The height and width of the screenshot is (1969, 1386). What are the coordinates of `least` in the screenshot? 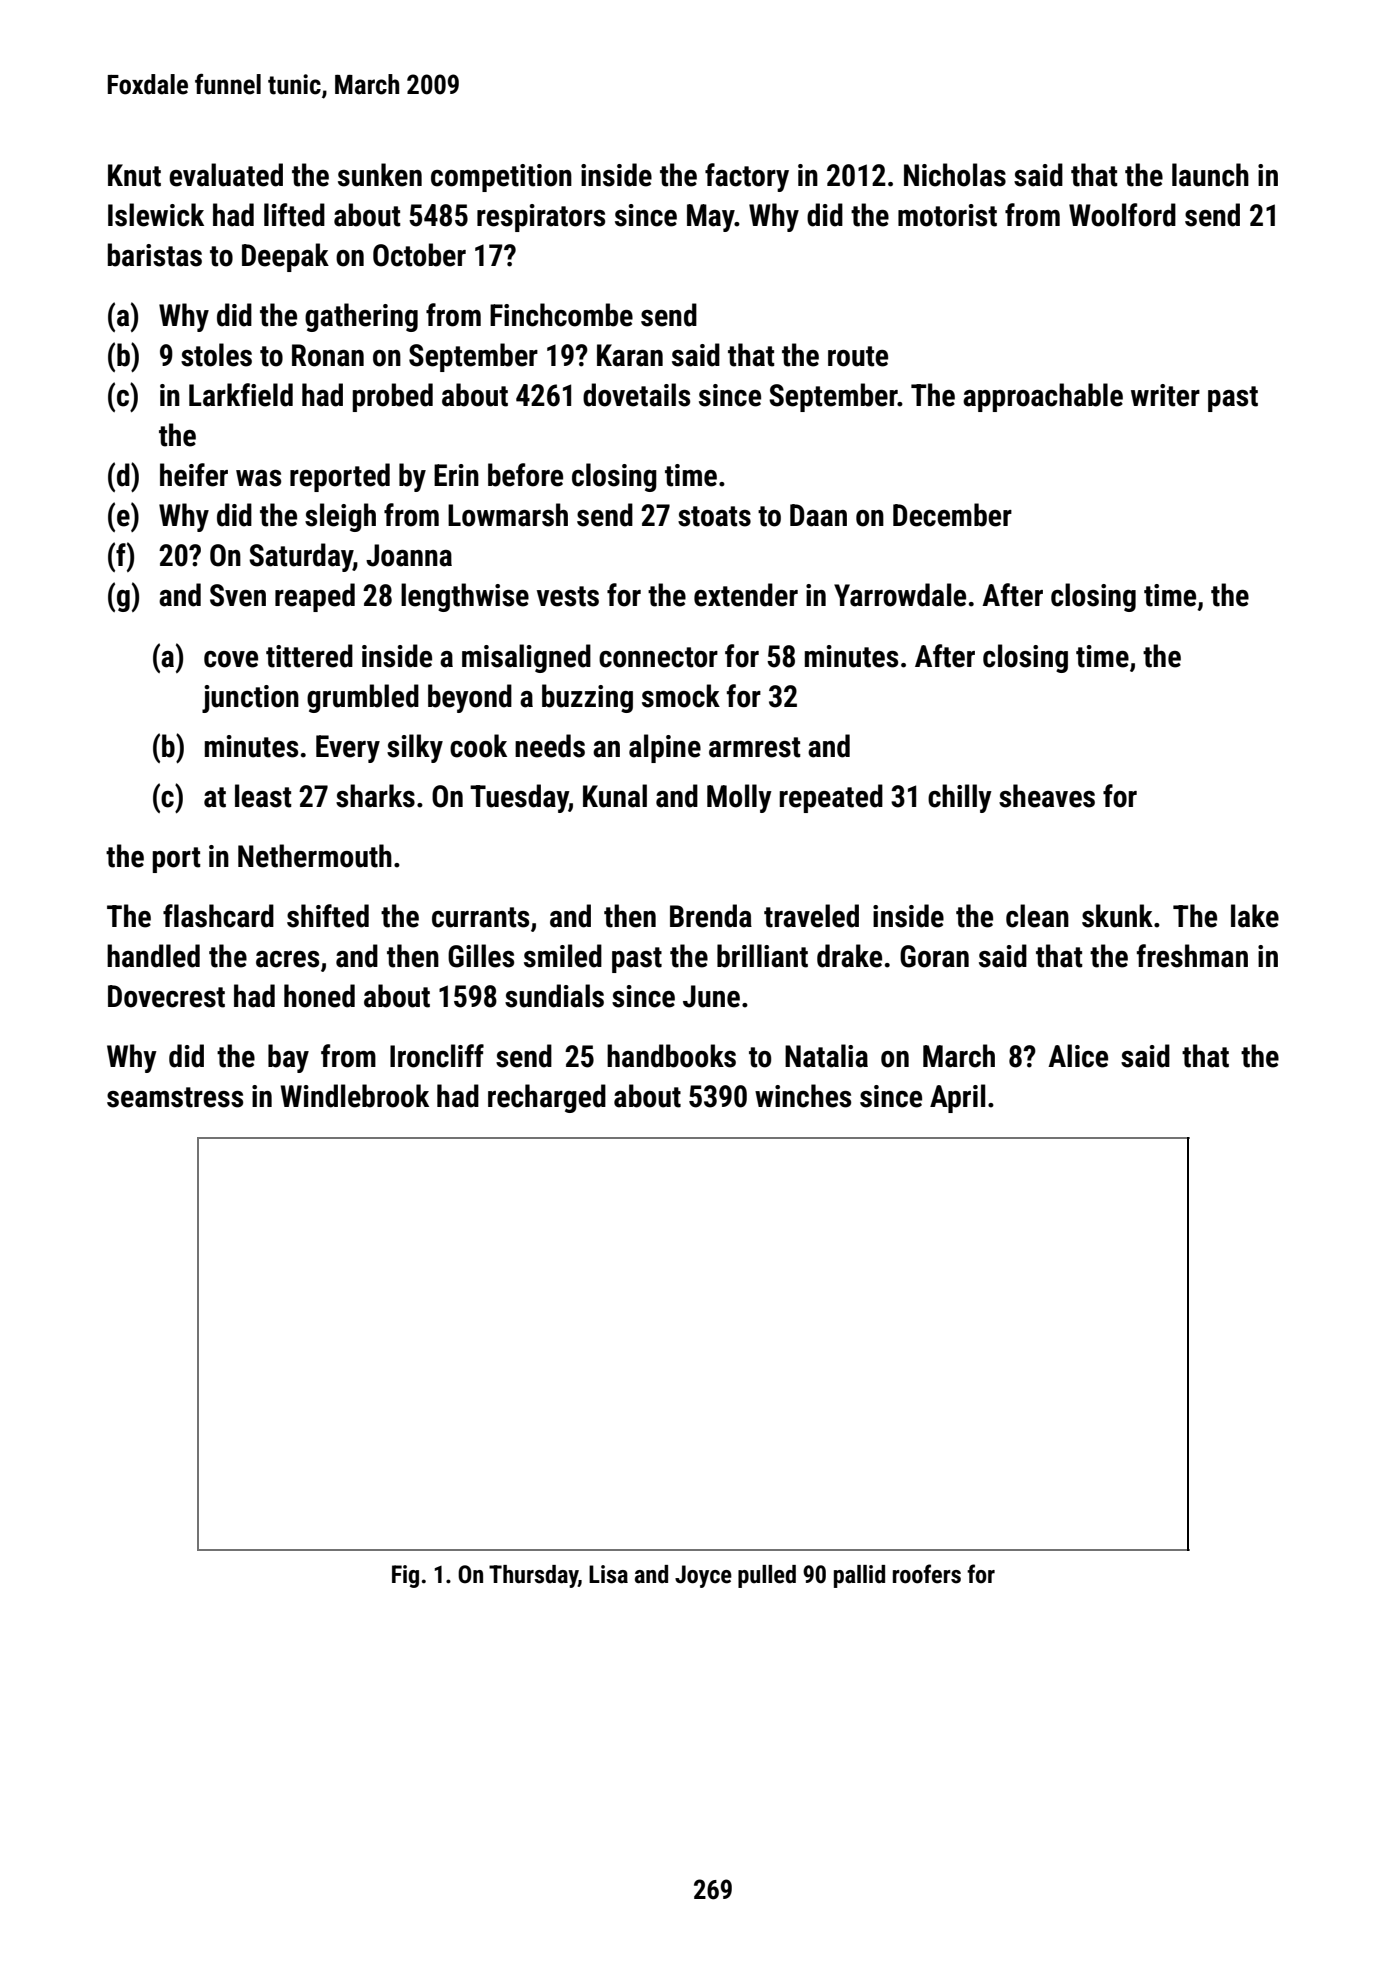 It's located at (263, 796).
